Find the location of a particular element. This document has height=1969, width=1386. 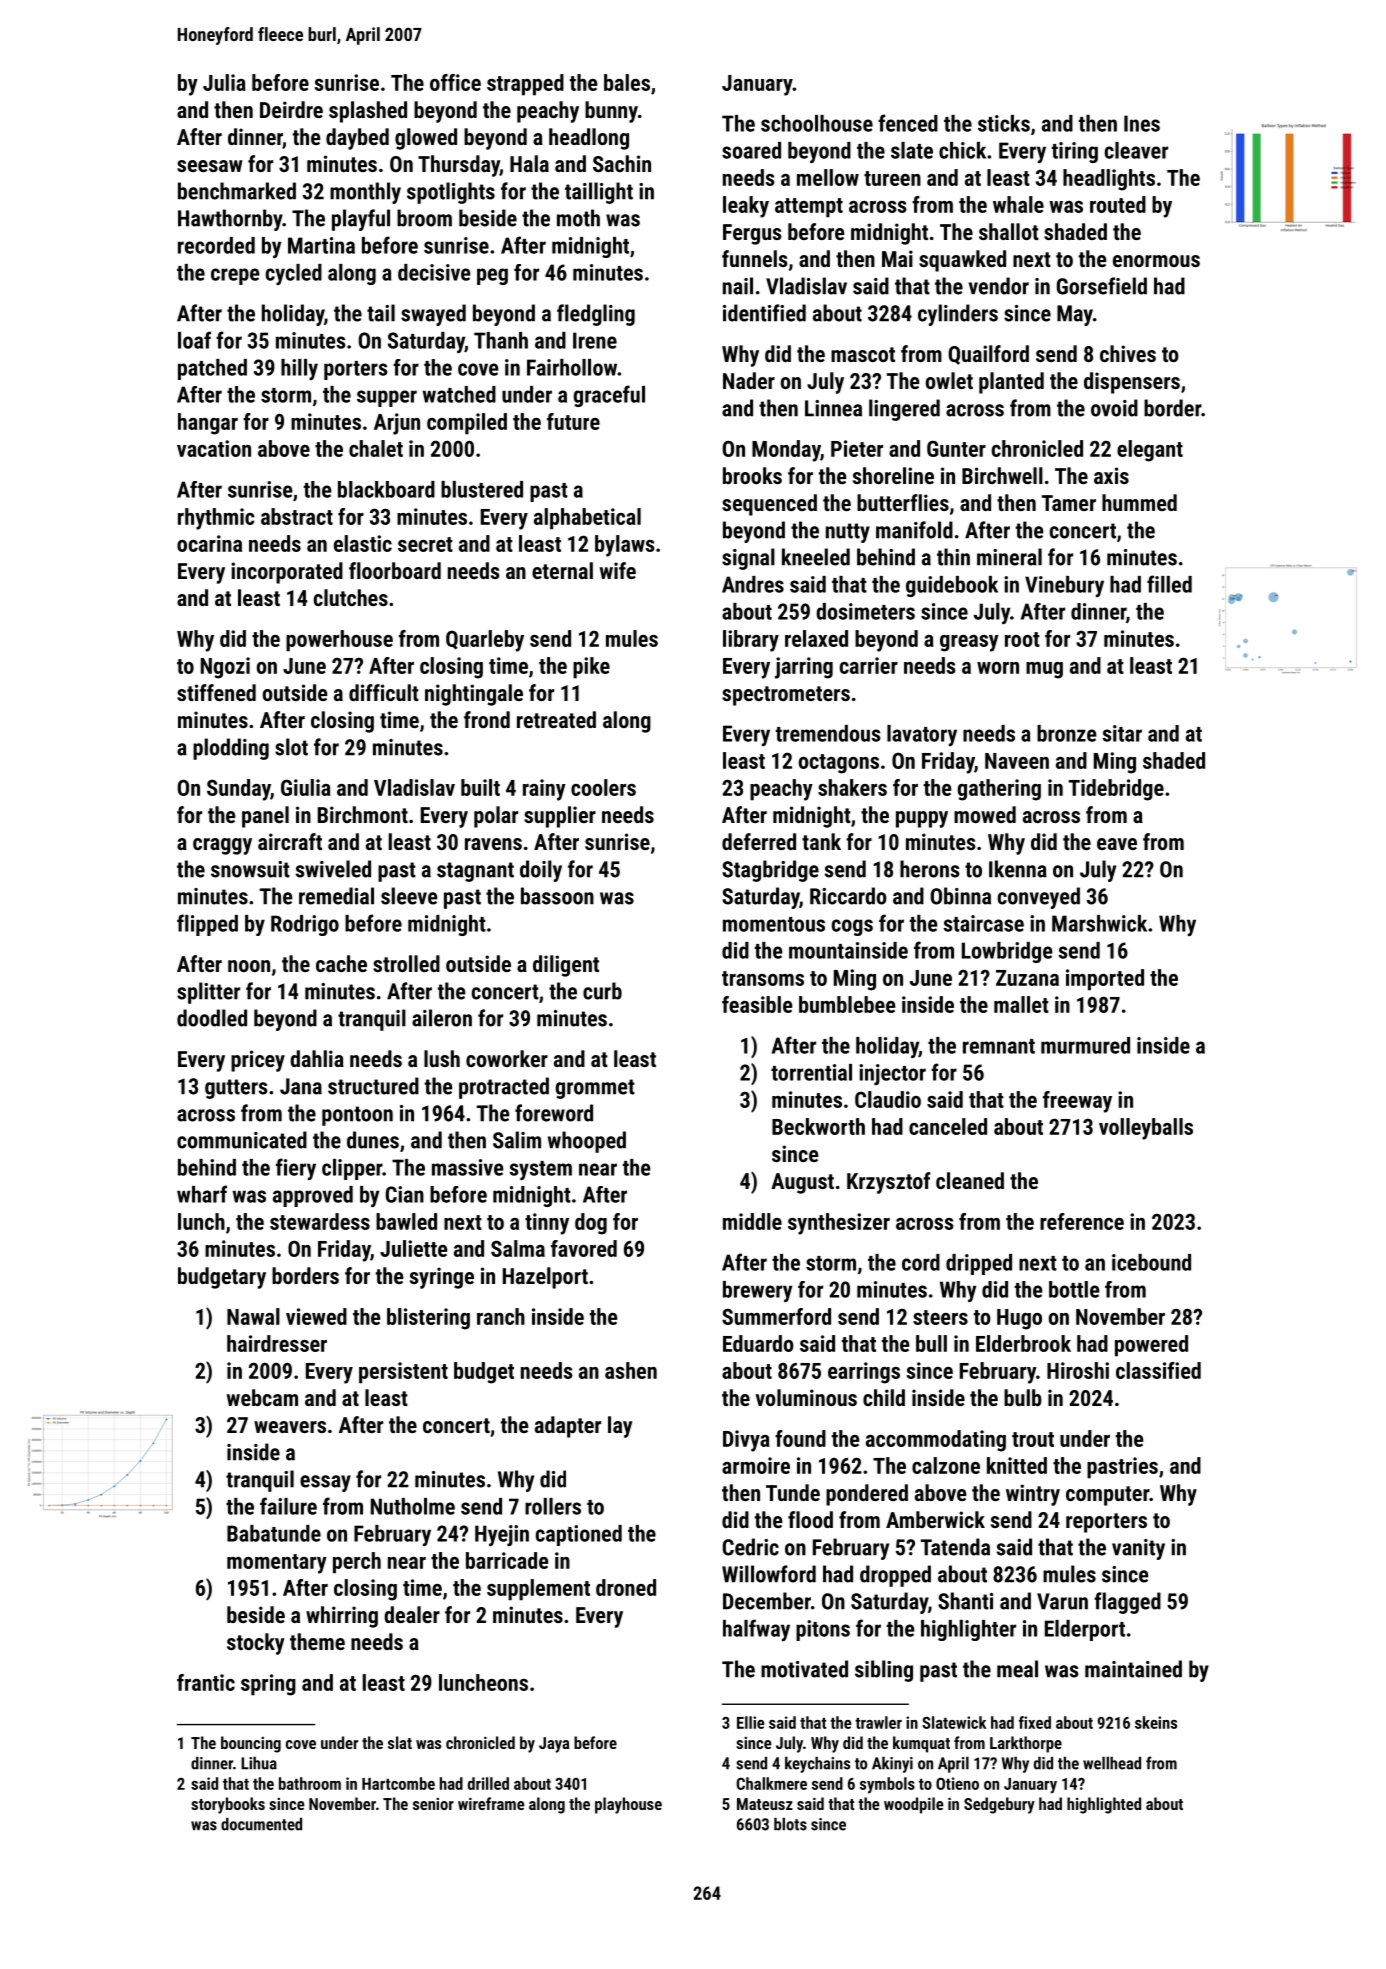

pricey is located at coordinates (258, 1061).
